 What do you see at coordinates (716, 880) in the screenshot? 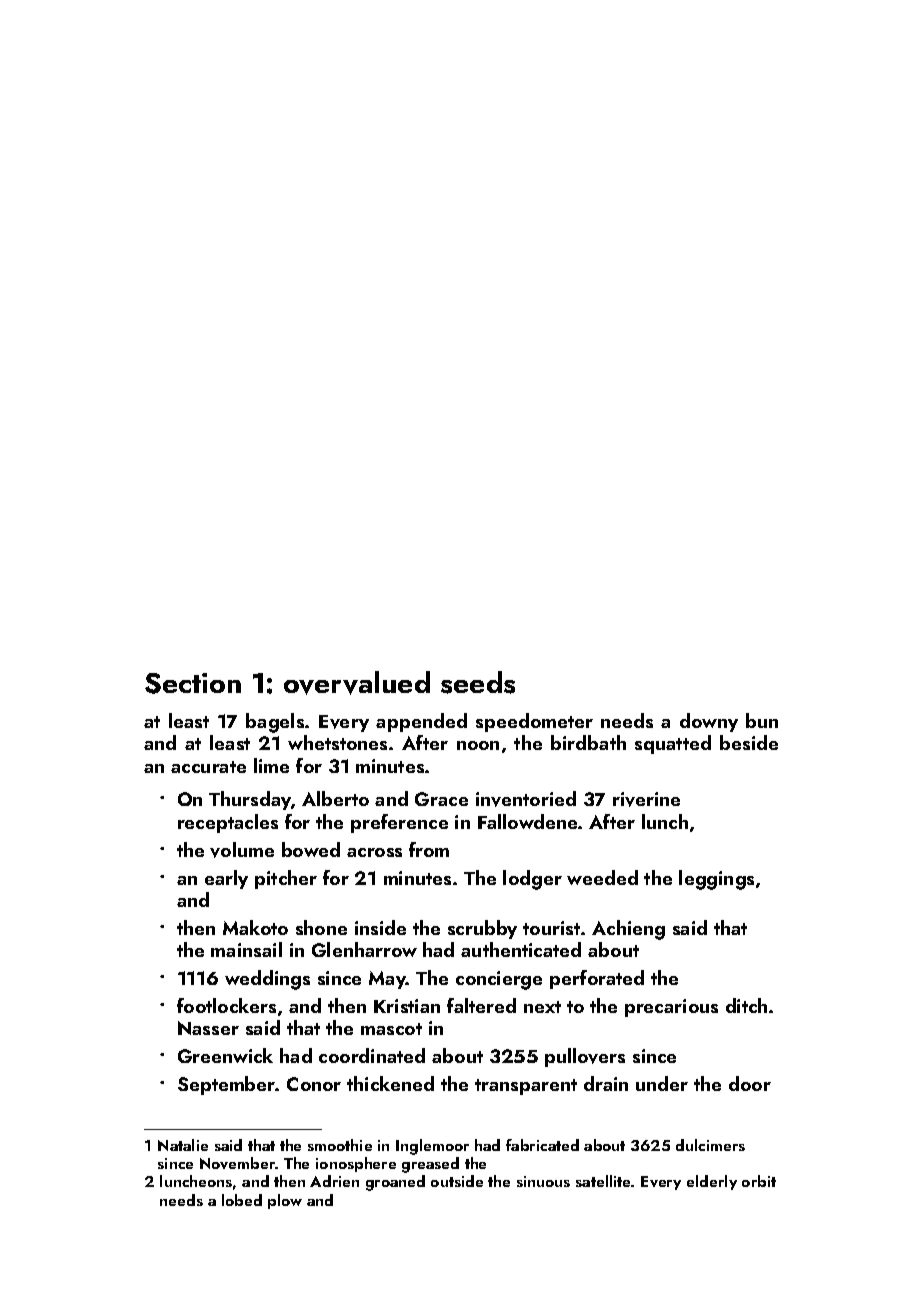
I see `leggings` at bounding box center [716, 880].
